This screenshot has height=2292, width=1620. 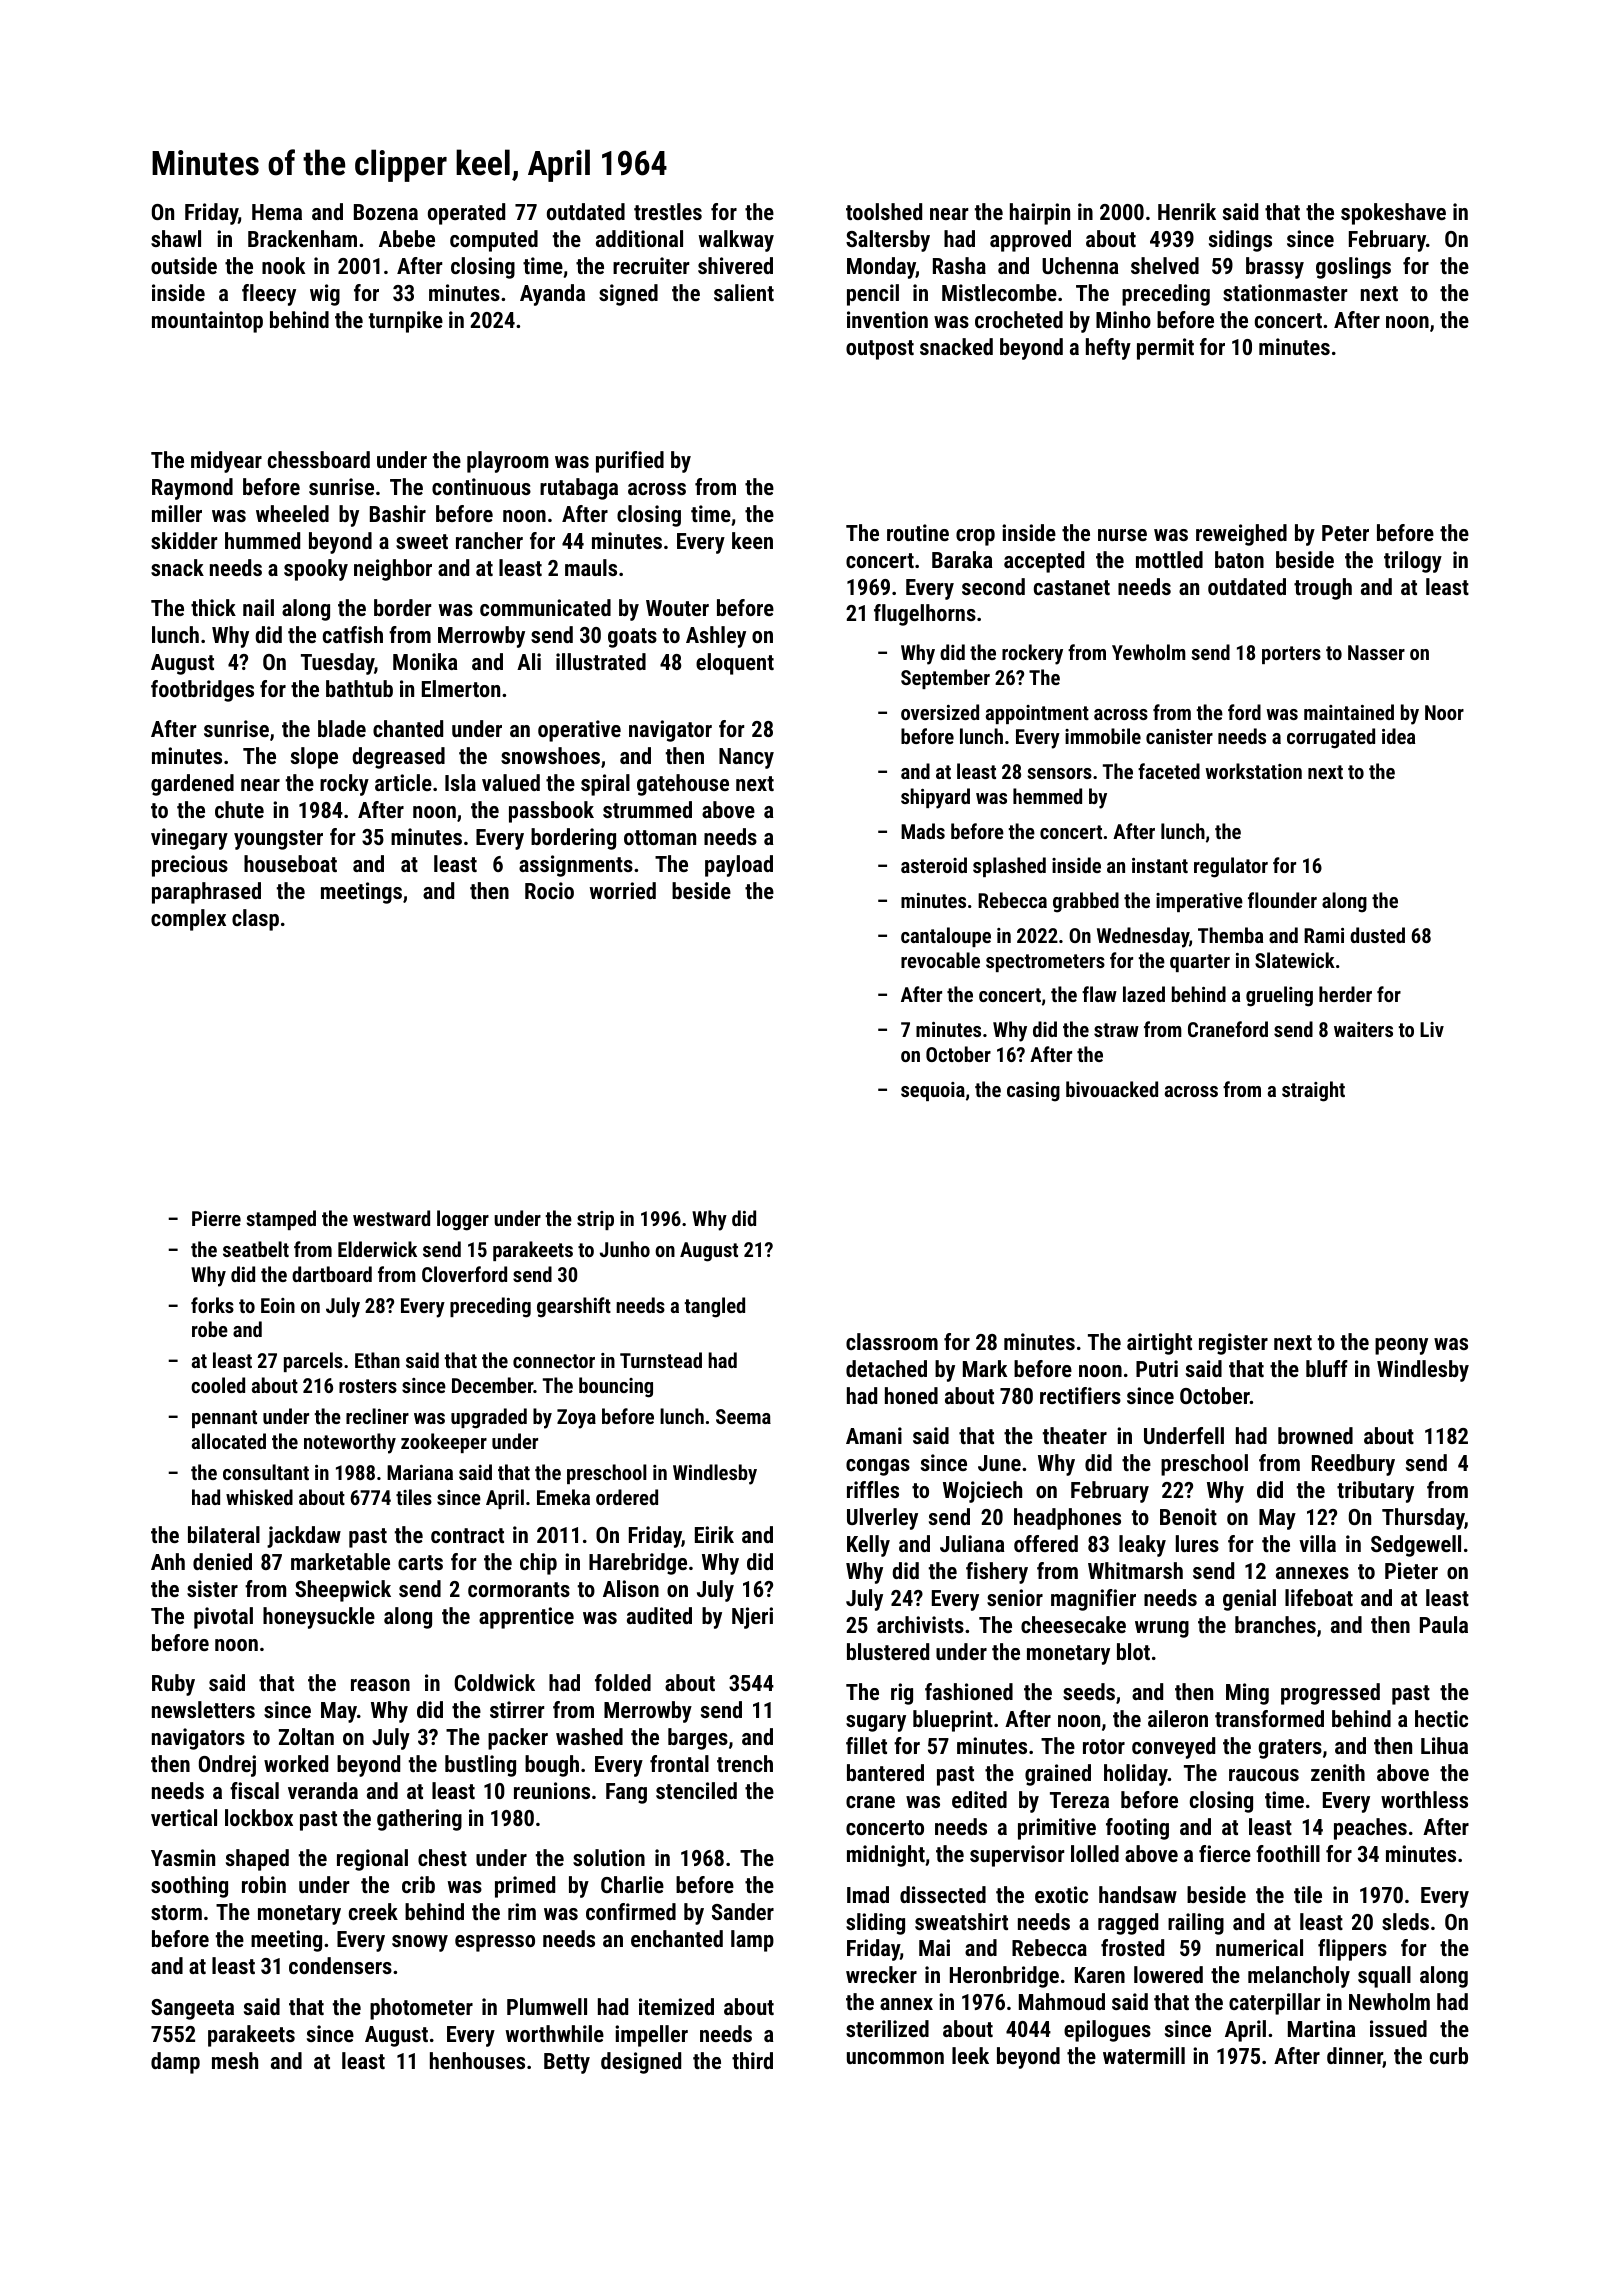 What do you see at coordinates (574, 1307) in the screenshot?
I see `gearshift` at bounding box center [574, 1307].
